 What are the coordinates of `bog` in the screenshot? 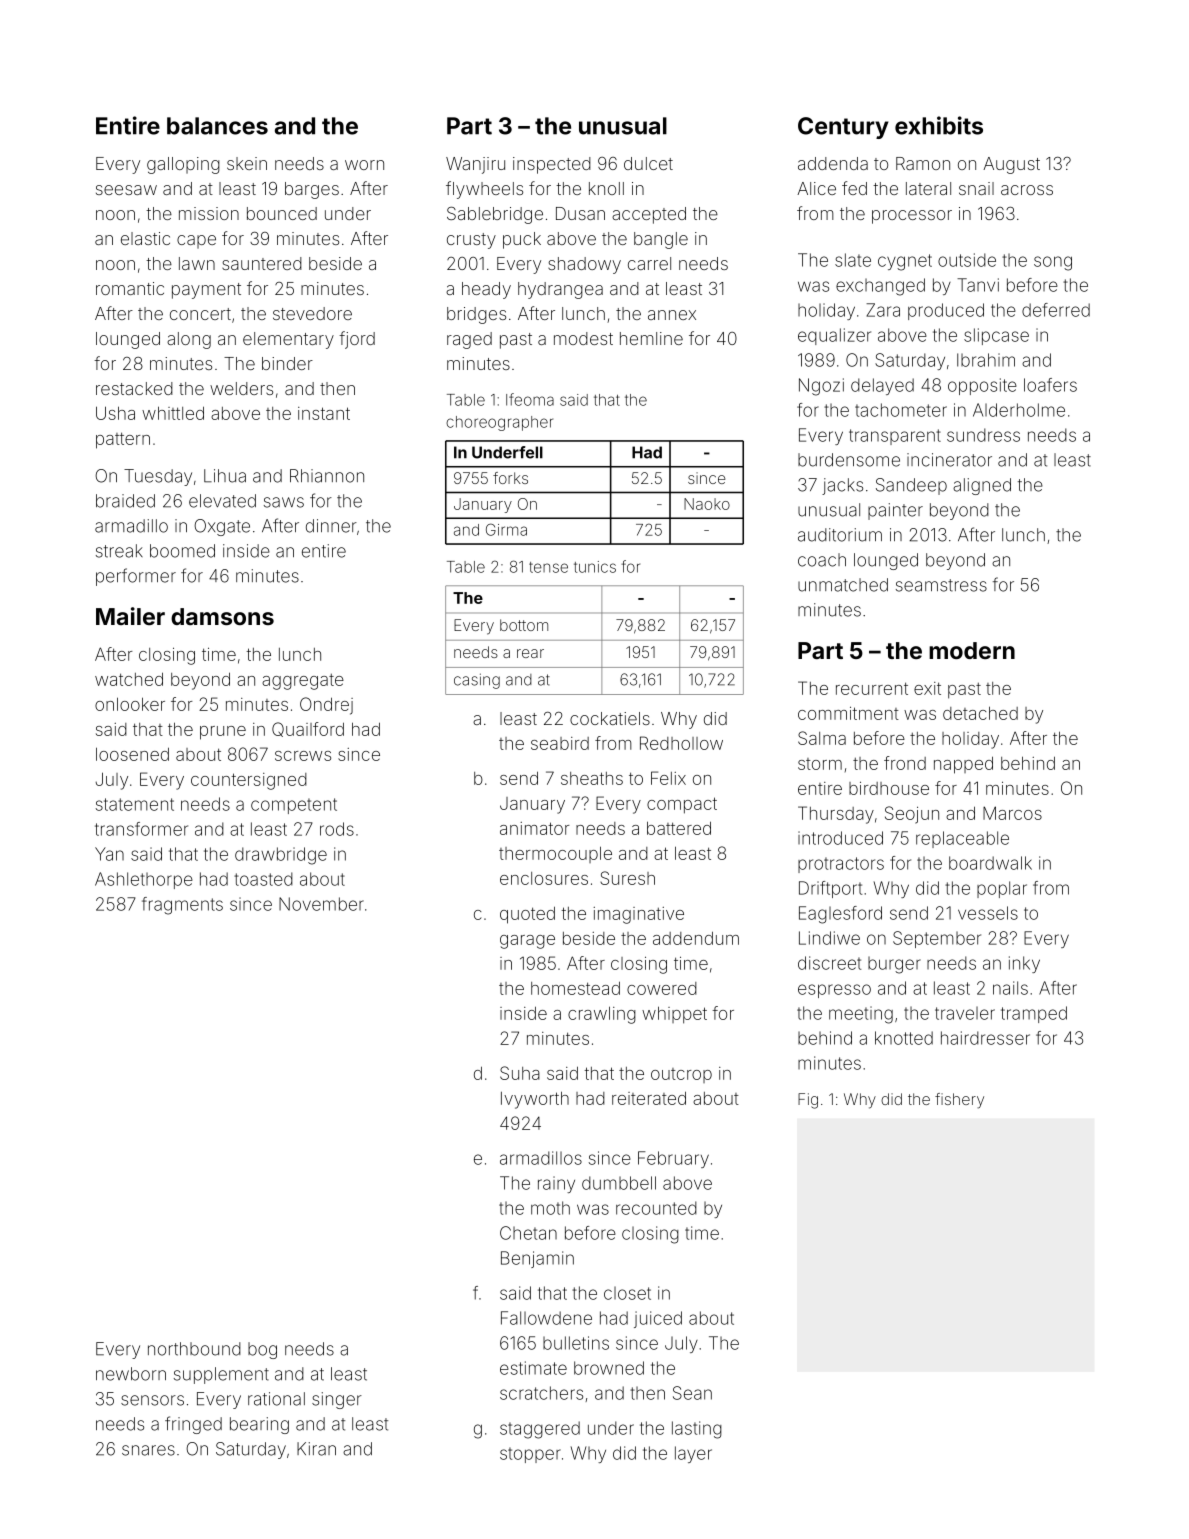 It's located at (262, 1350).
